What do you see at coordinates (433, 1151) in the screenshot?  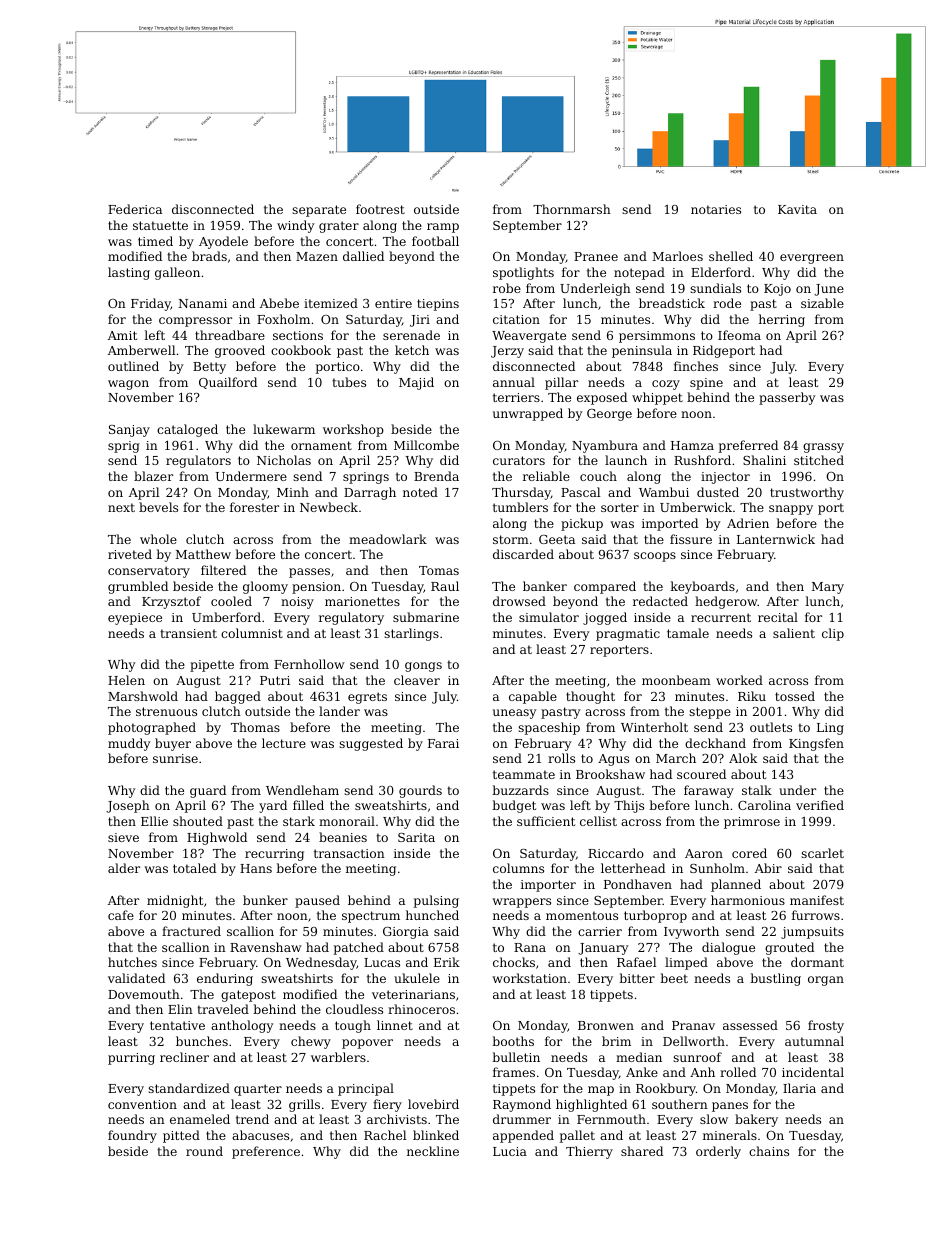 I see `neckline` at bounding box center [433, 1151].
